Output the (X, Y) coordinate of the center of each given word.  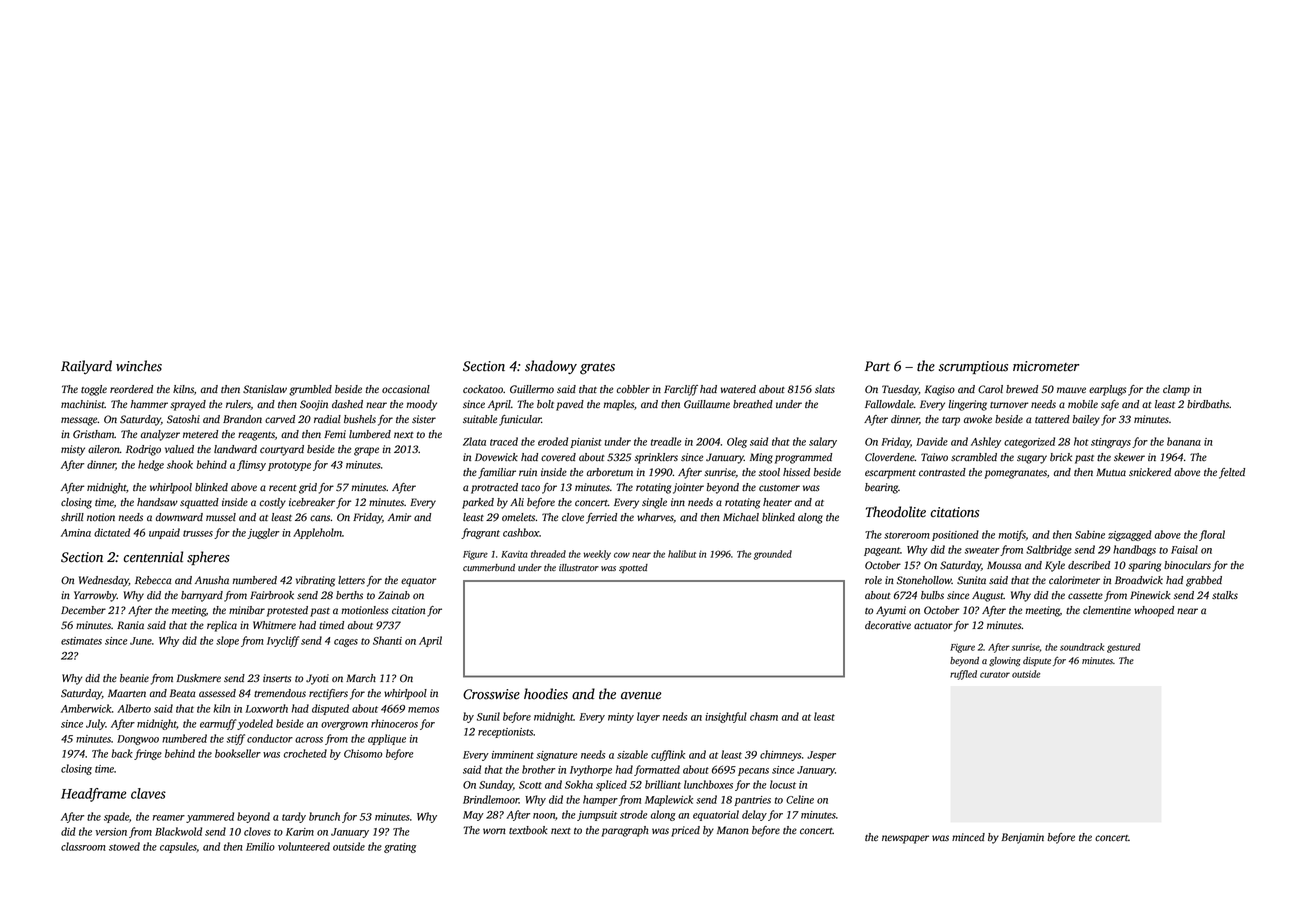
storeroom (907, 535)
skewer (1129, 457)
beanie (134, 678)
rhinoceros (394, 723)
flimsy (251, 465)
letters (351, 580)
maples (618, 405)
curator (995, 675)
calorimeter (1074, 580)
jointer (688, 488)
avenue (641, 696)
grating (400, 848)
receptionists (505, 733)
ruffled (963, 675)
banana (1184, 441)
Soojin (314, 405)
